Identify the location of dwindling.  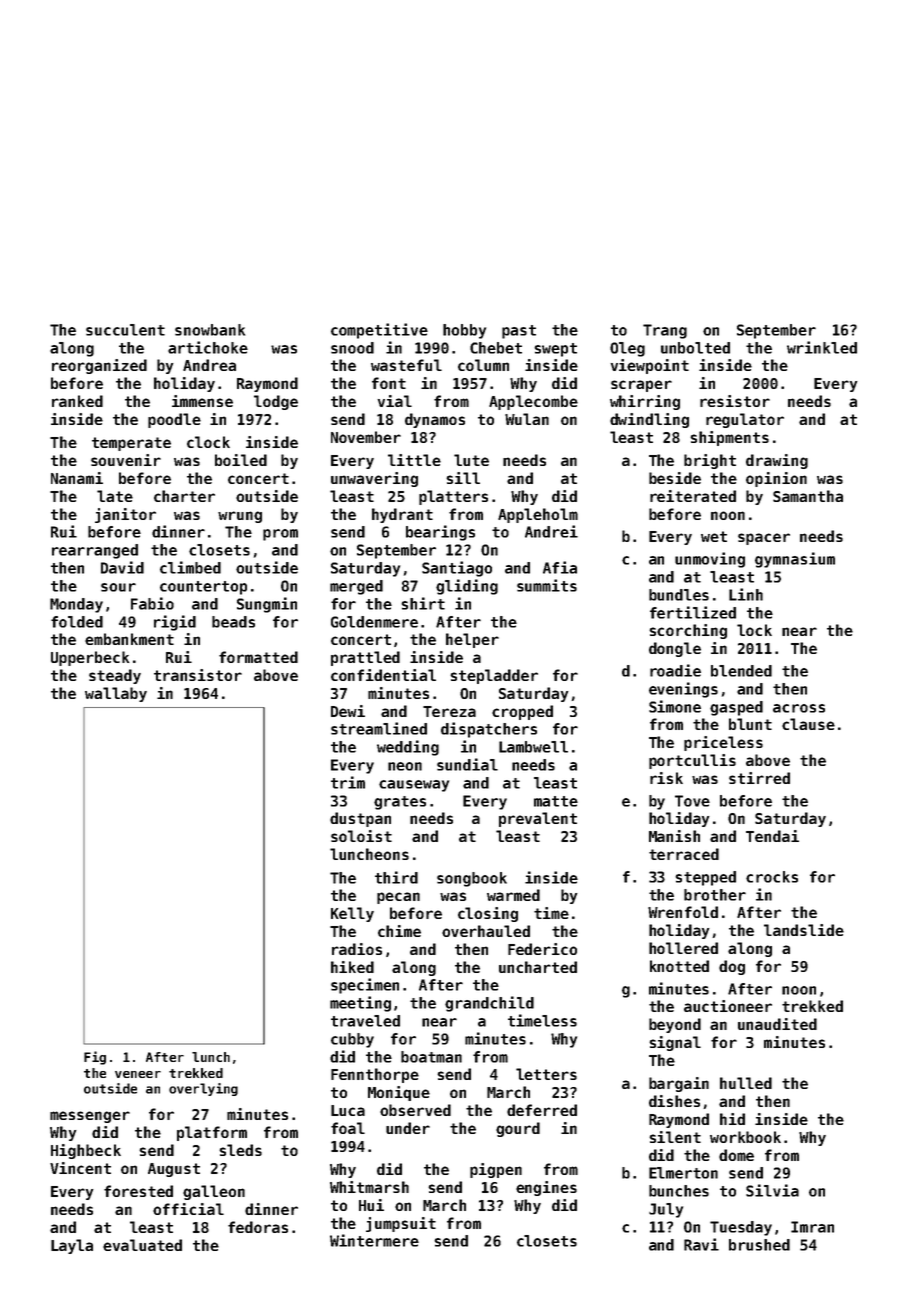
(649, 420).
